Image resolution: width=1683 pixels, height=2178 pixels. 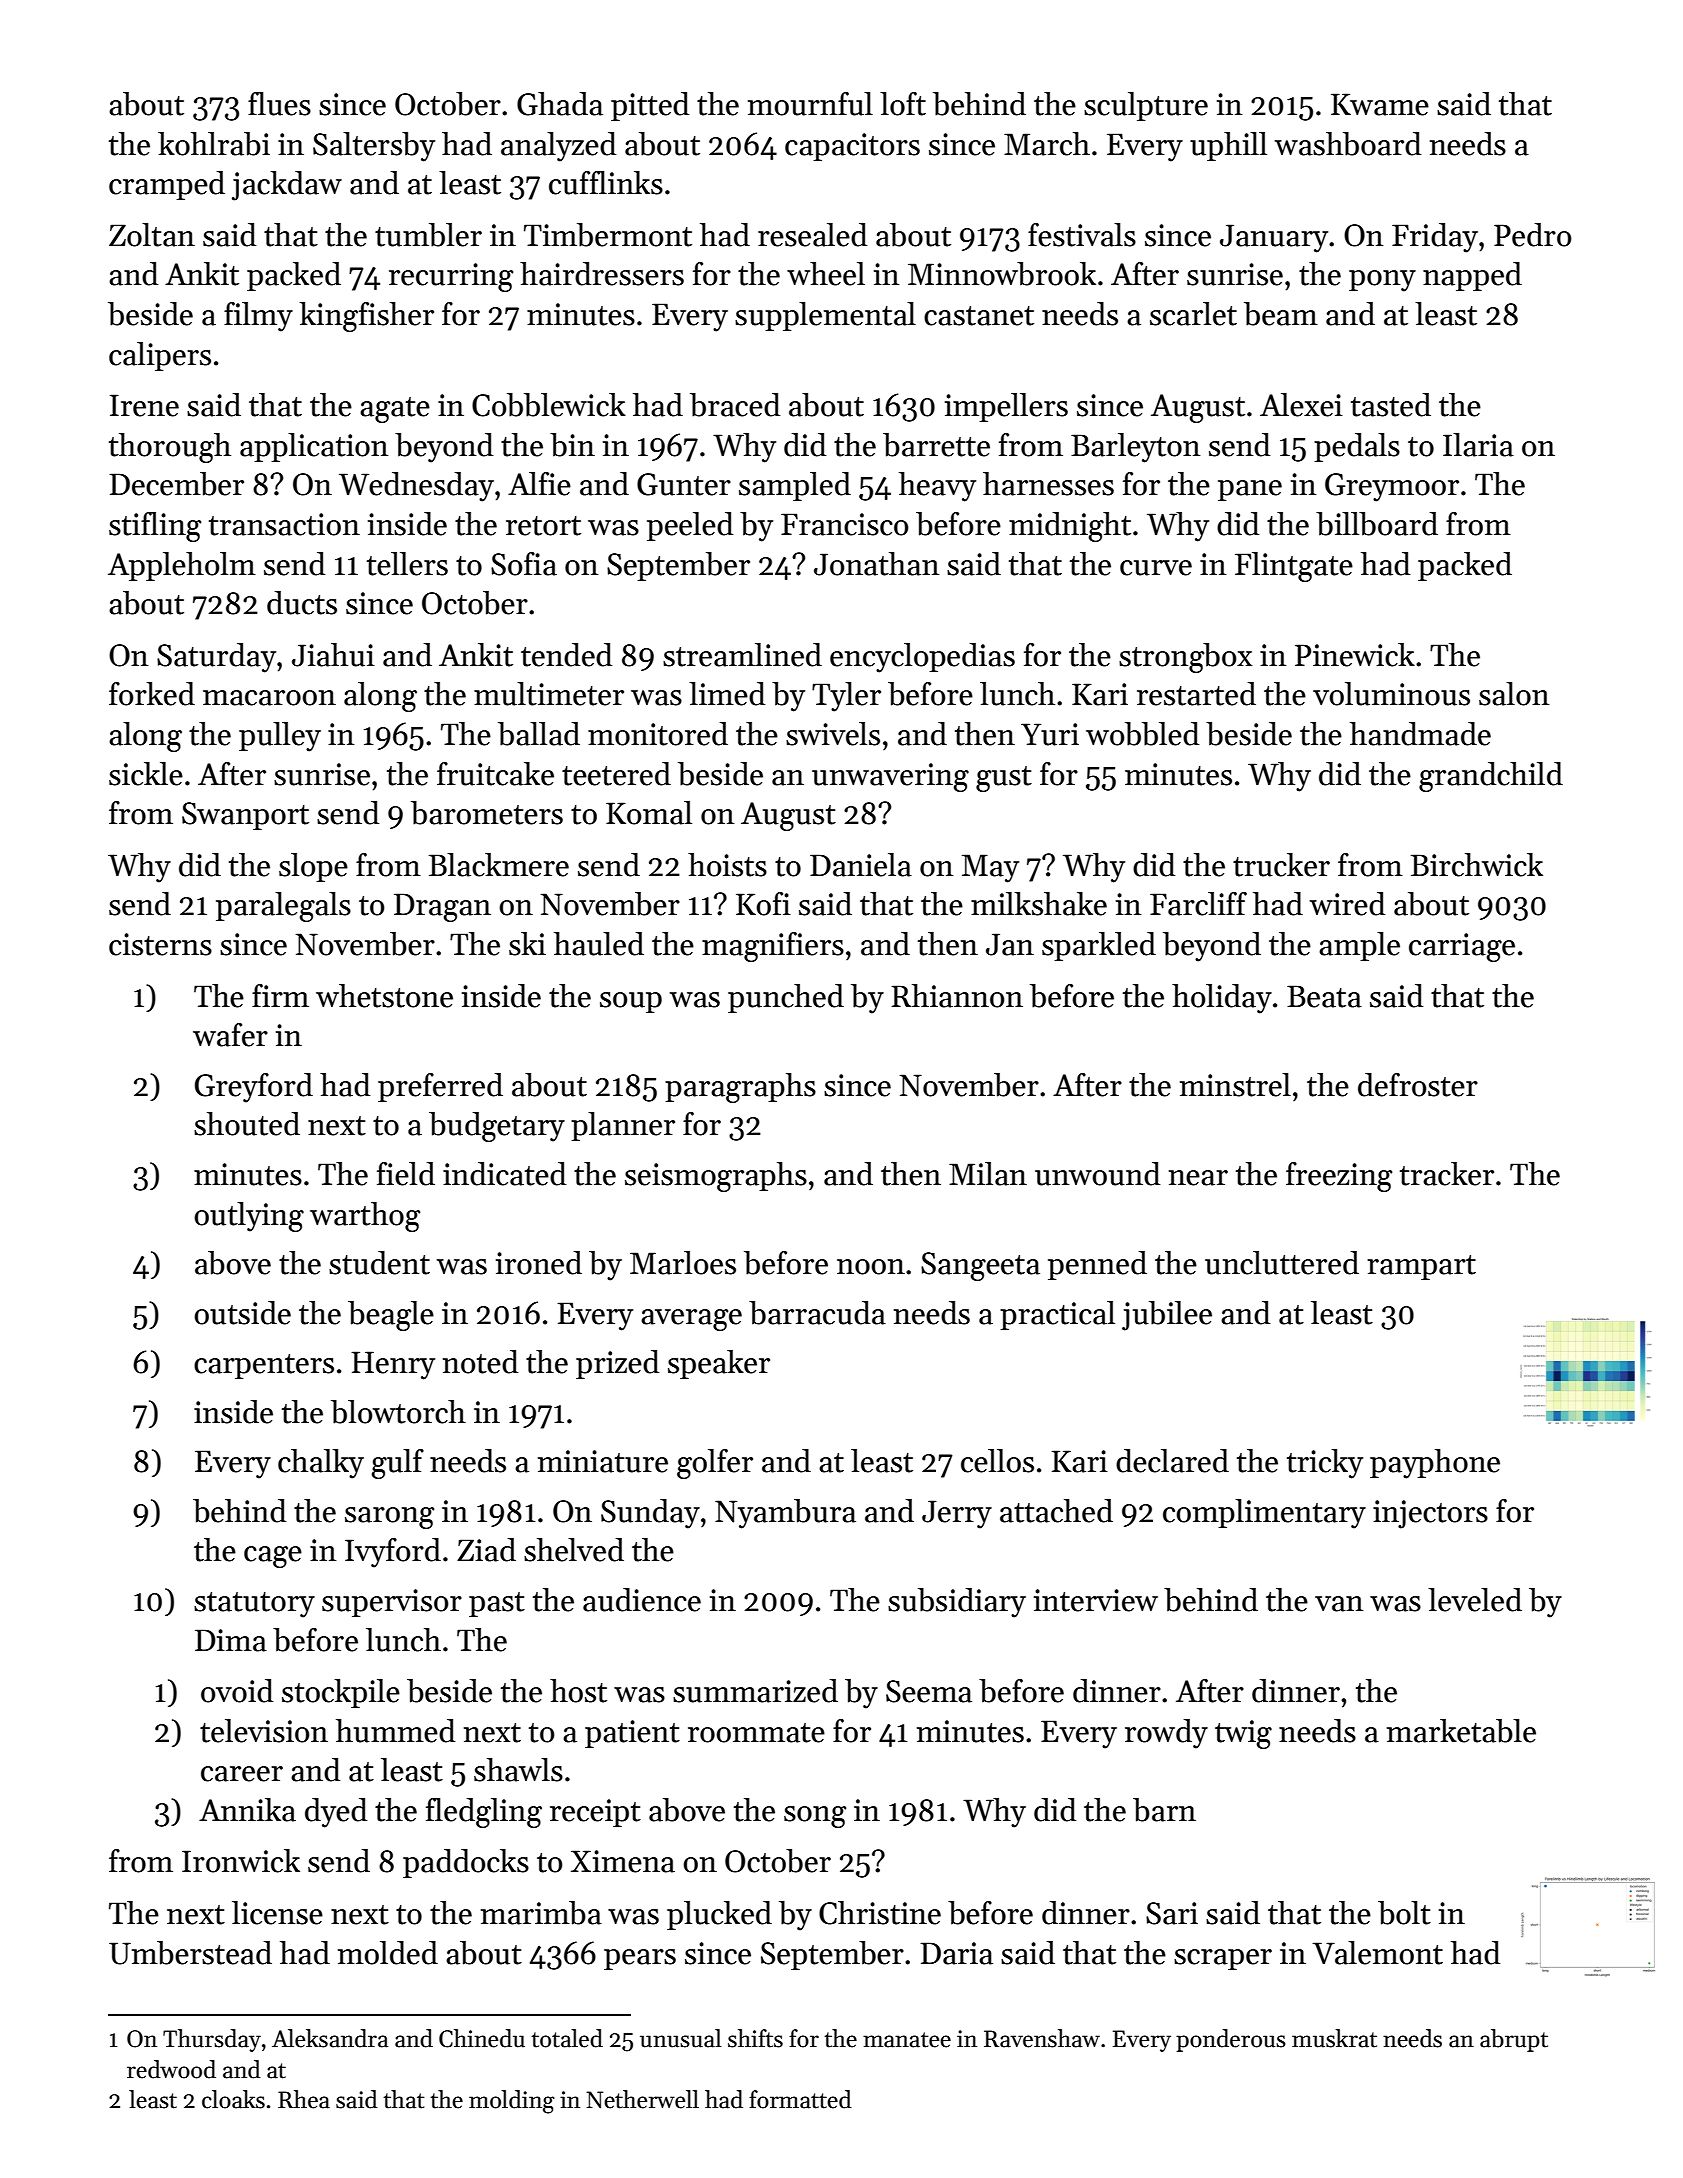 I want to click on cloaks, so click(x=233, y=2099).
